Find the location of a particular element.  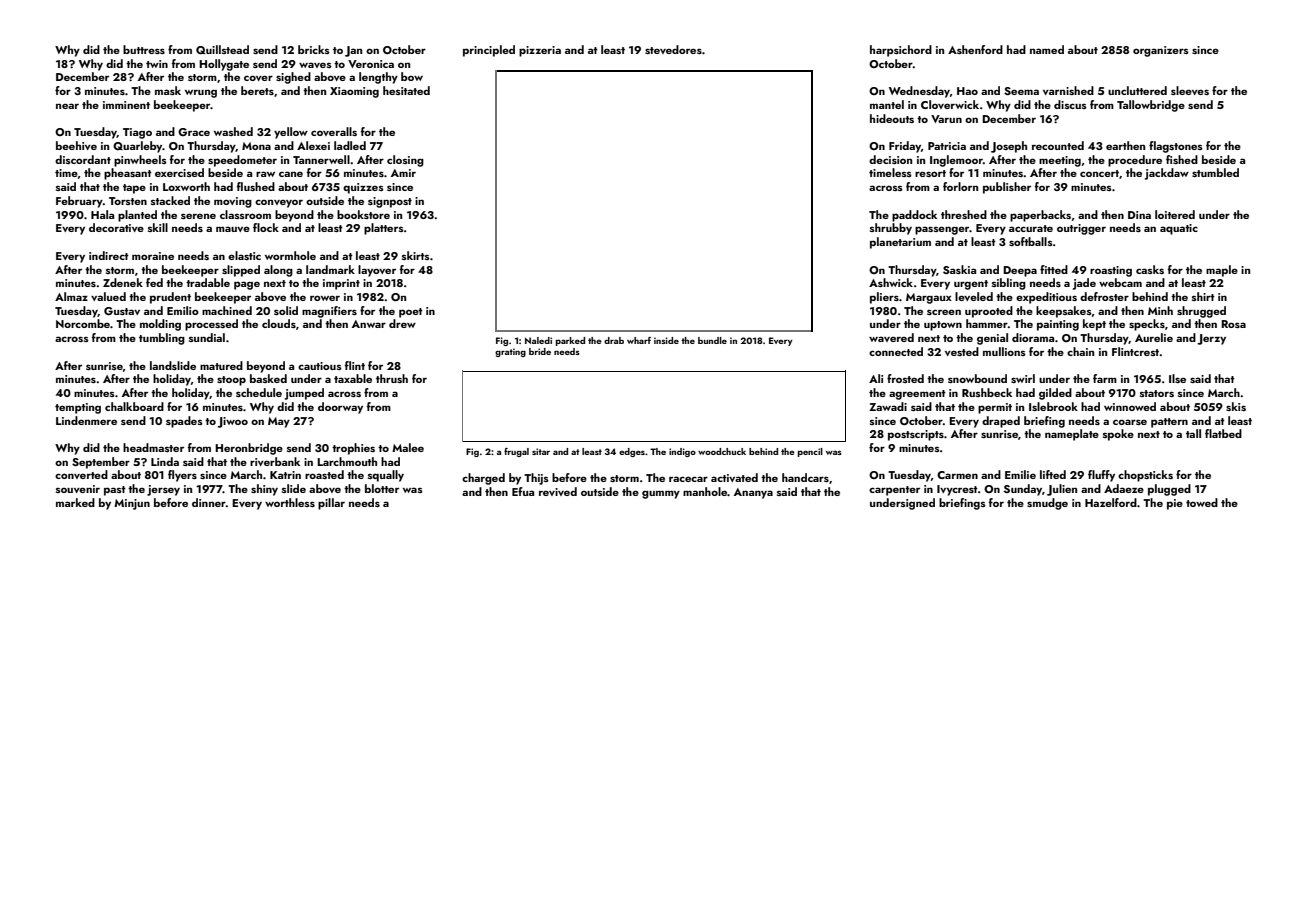

skirts is located at coordinates (416, 255).
